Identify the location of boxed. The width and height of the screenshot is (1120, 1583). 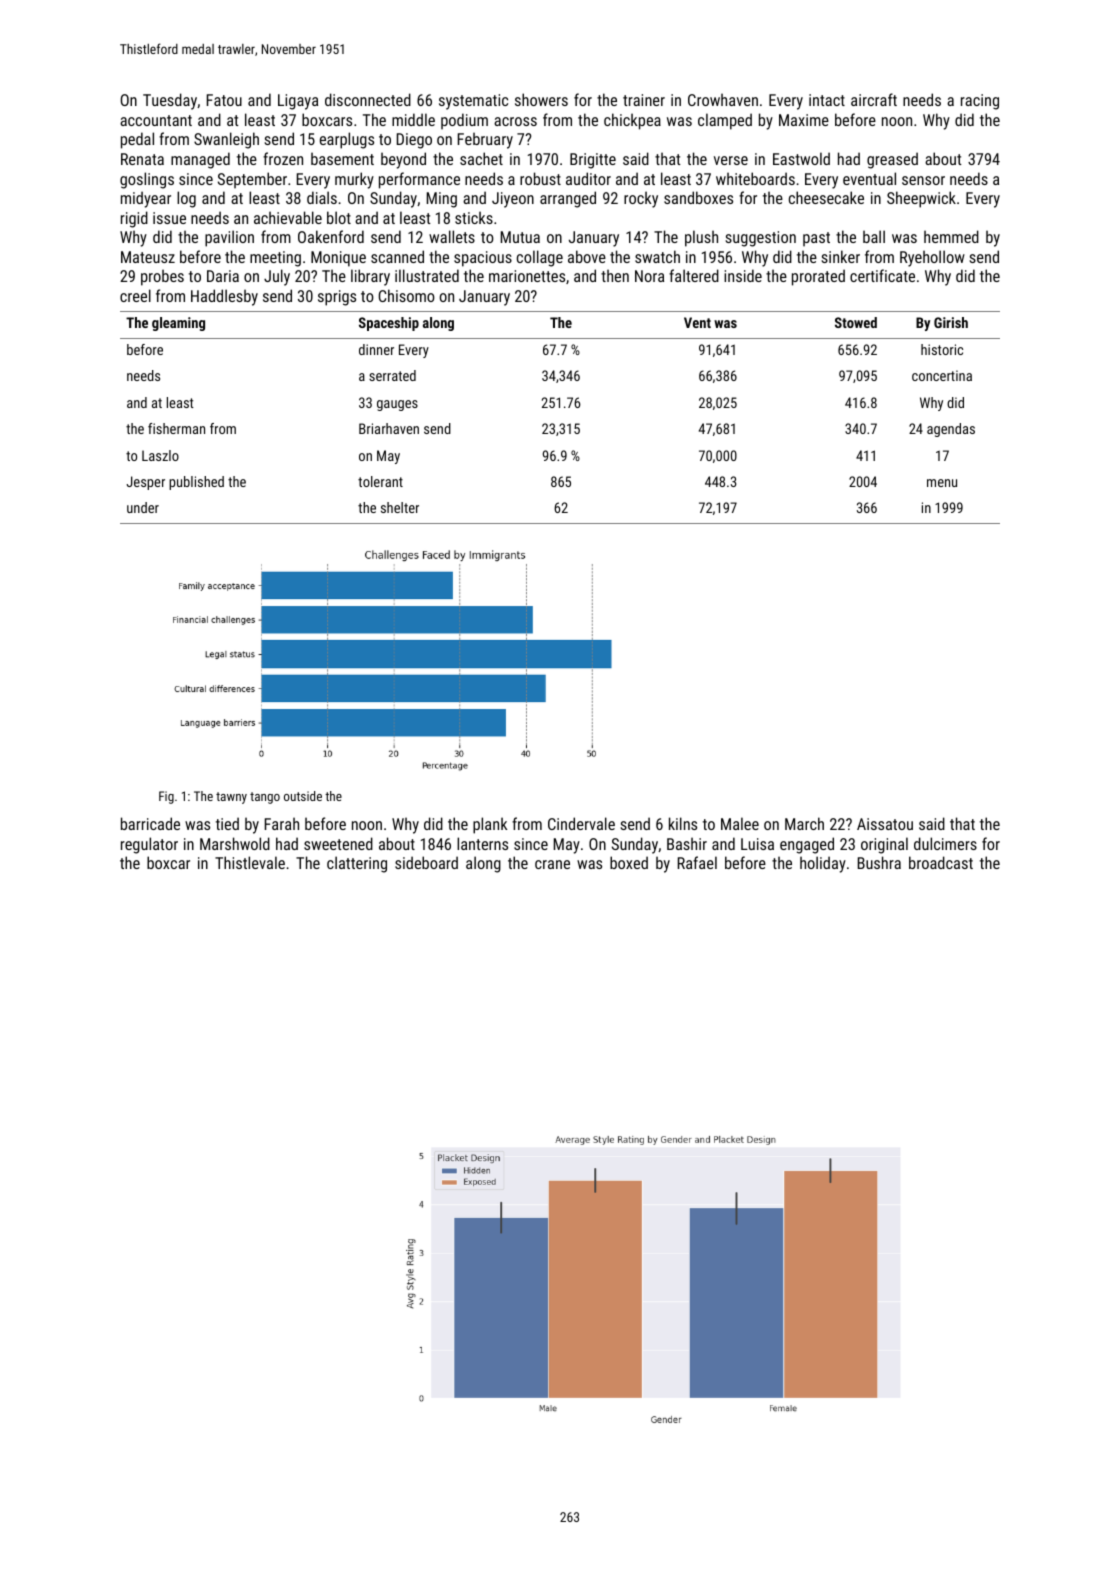
(629, 862).
